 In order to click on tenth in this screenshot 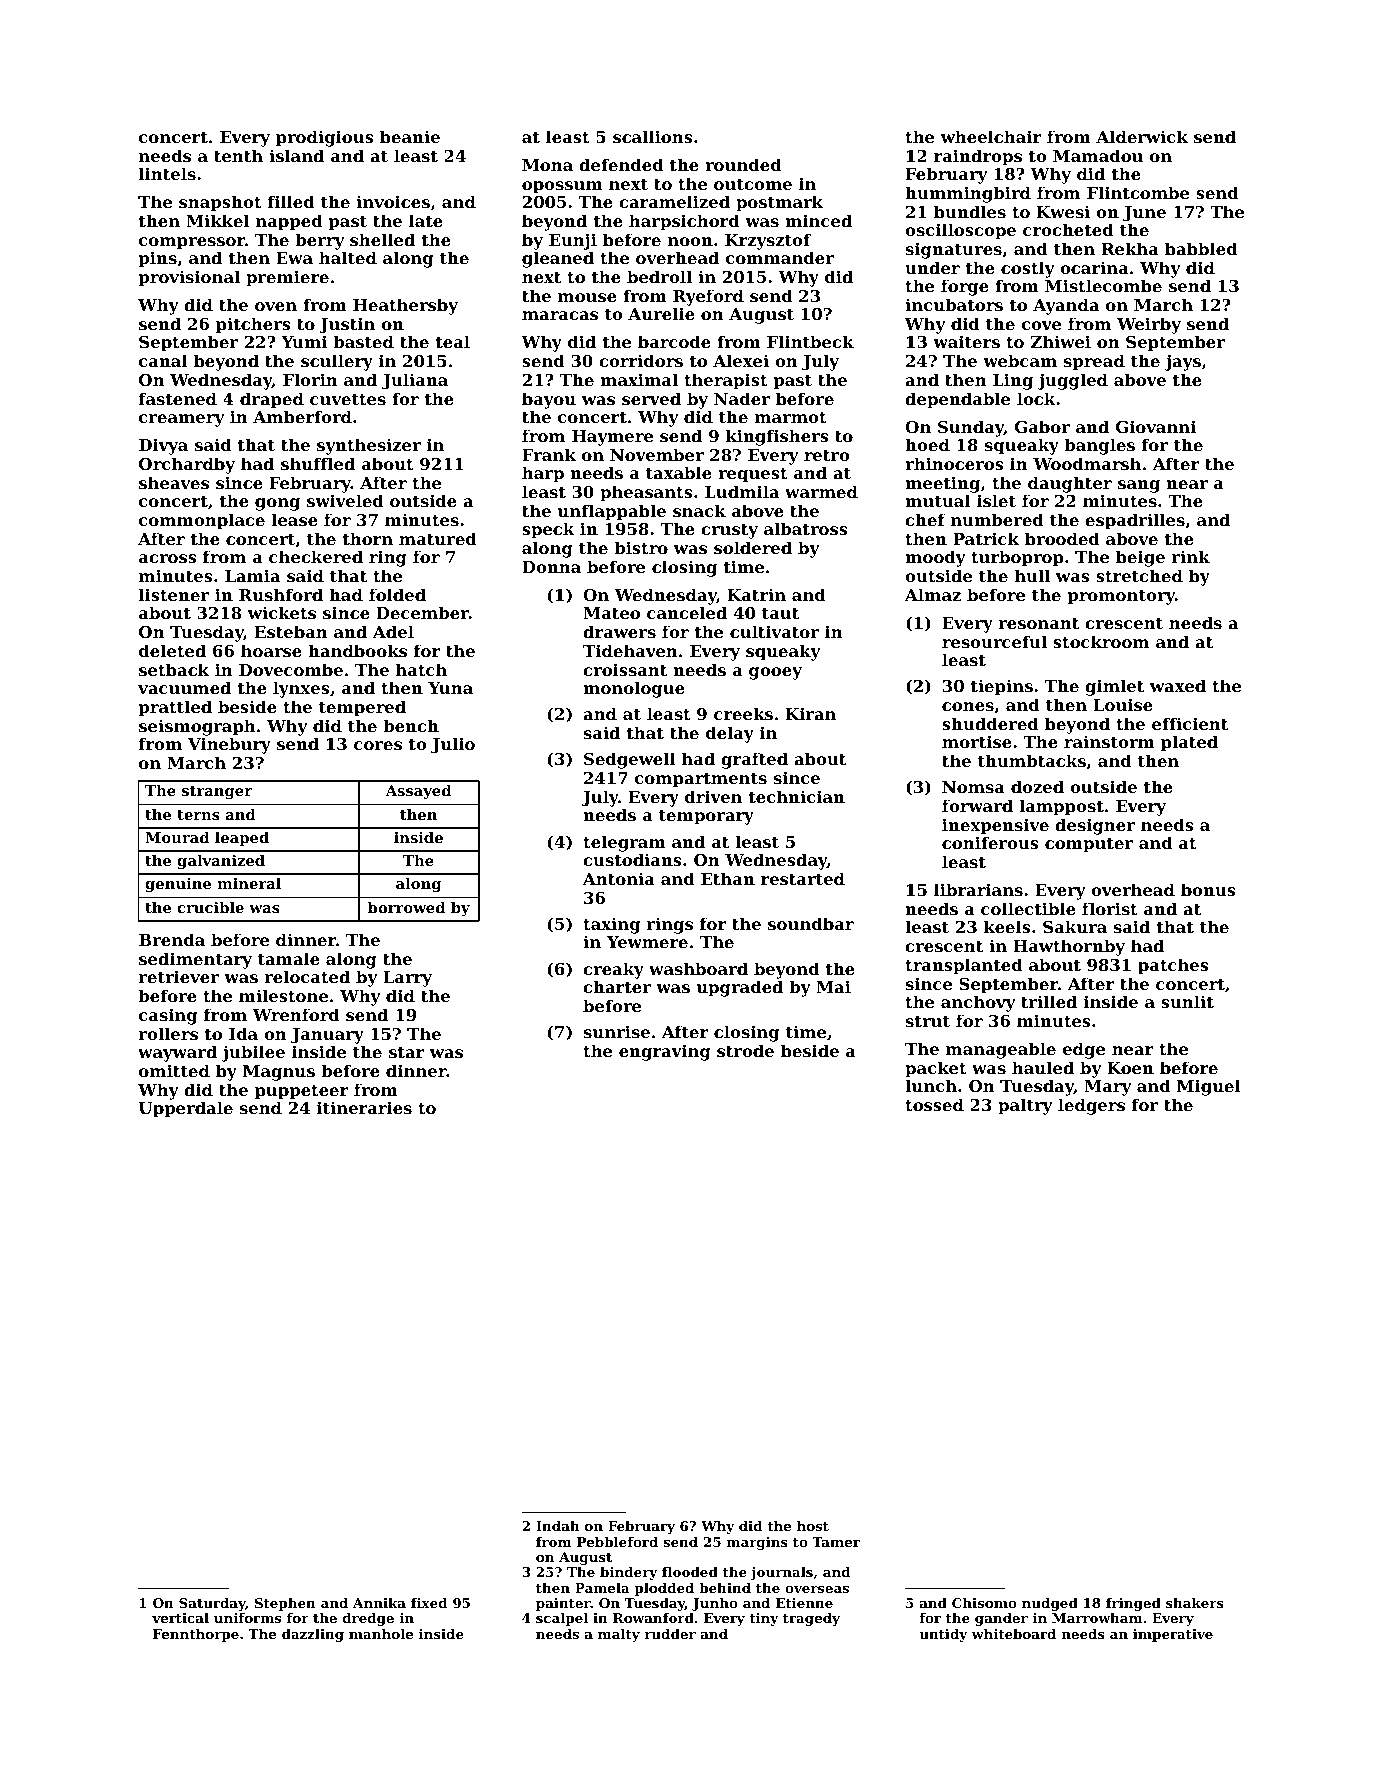, I will do `click(238, 155)`.
